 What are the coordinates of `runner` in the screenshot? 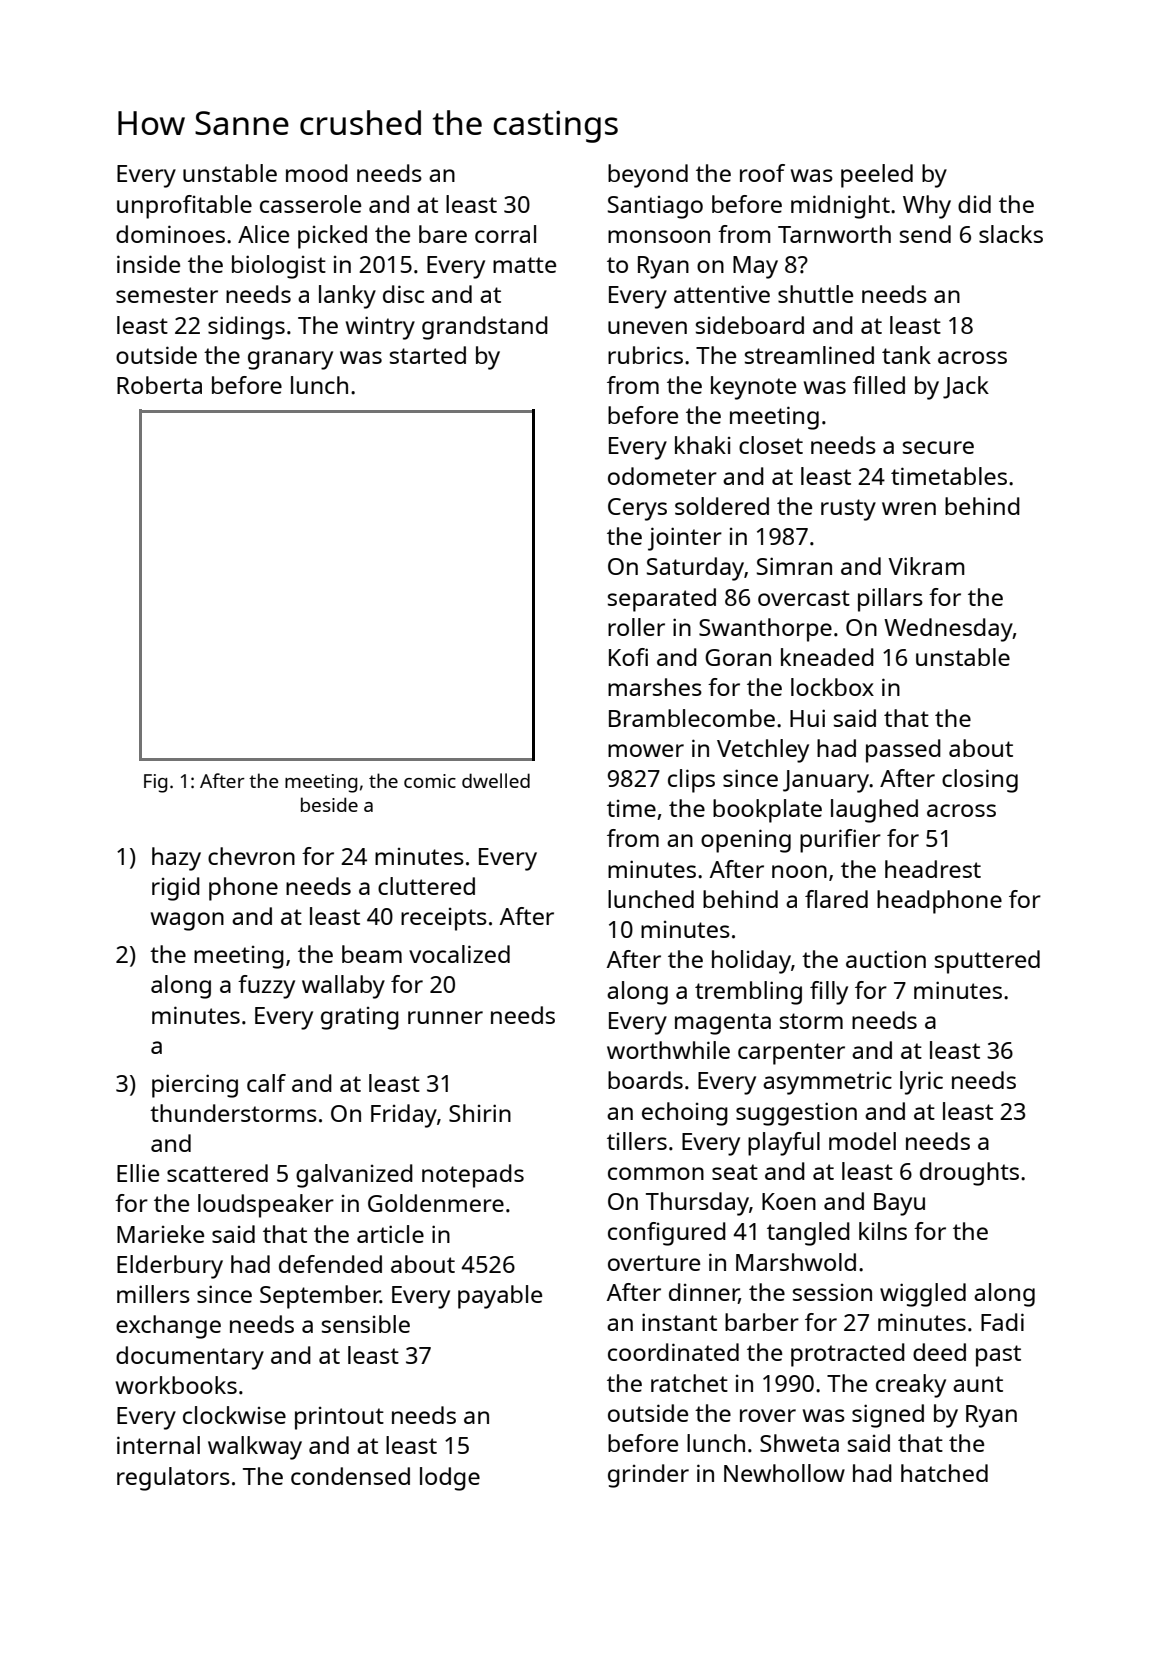 It's located at (445, 1017).
